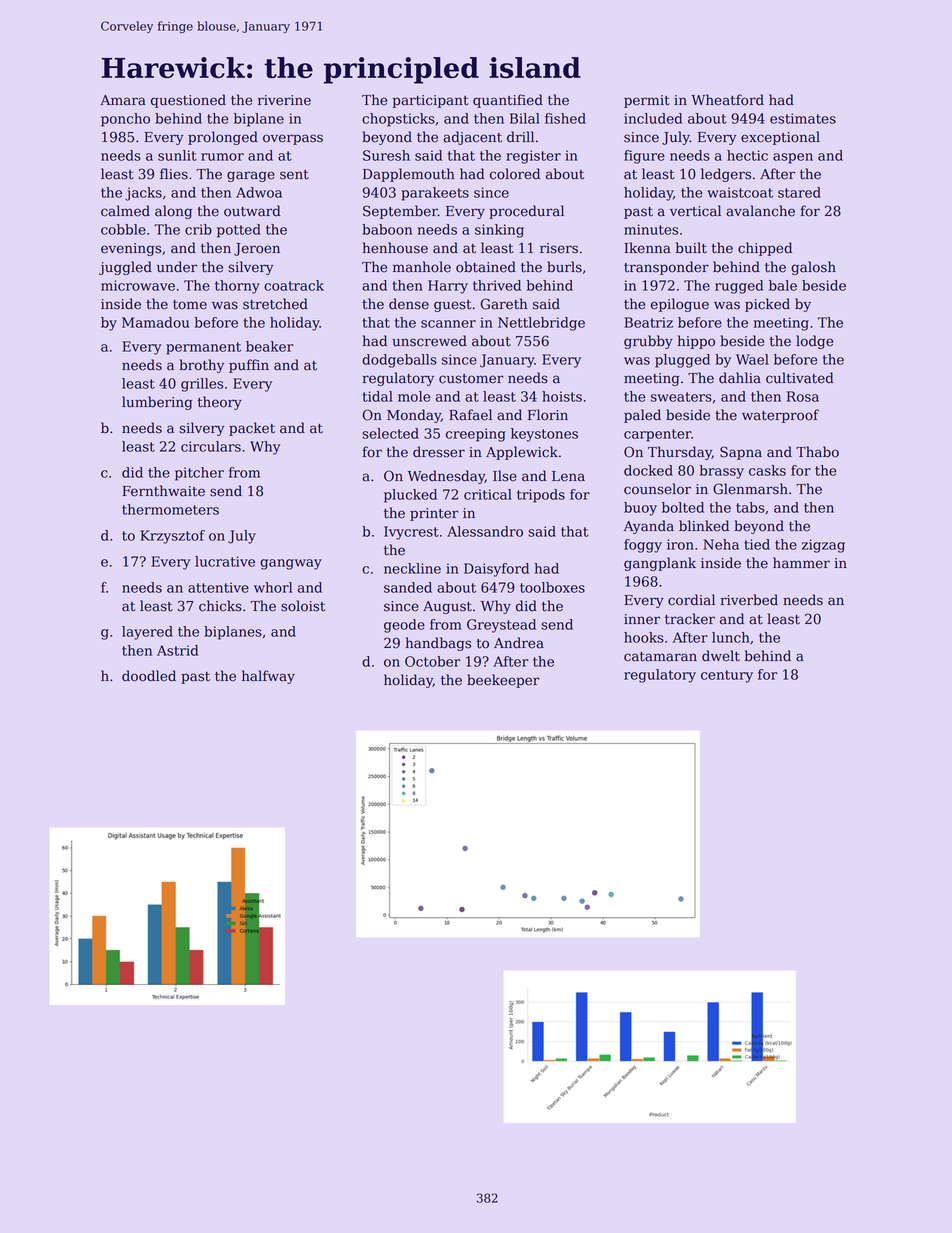 Image resolution: width=952 pixels, height=1233 pixels. I want to click on rumor, so click(222, 157).
